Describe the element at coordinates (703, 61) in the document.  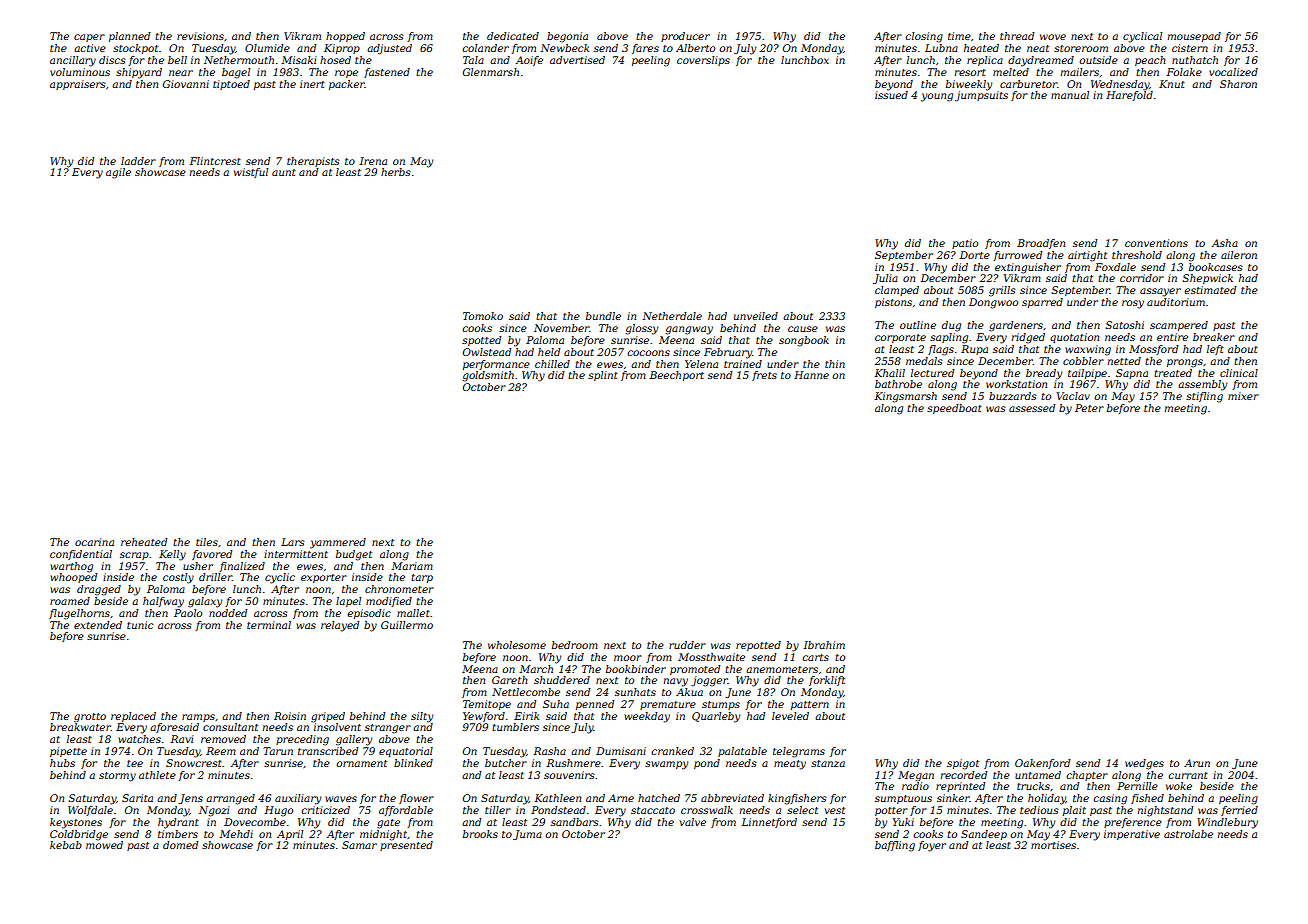
I see `coverslips` at that location.
